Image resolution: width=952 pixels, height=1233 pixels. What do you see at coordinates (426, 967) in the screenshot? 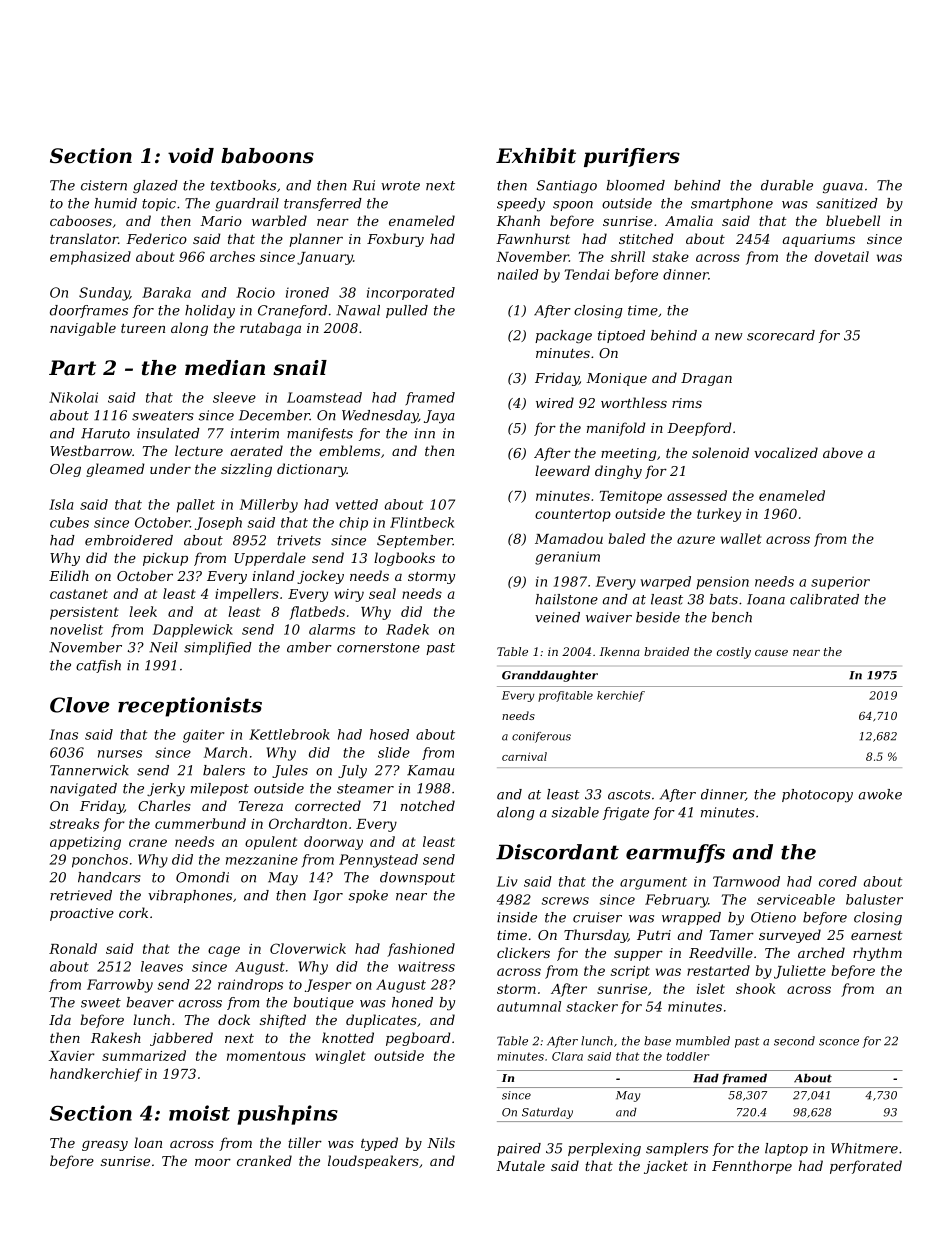
I see `waitress` at bounding box center [426, 967].
